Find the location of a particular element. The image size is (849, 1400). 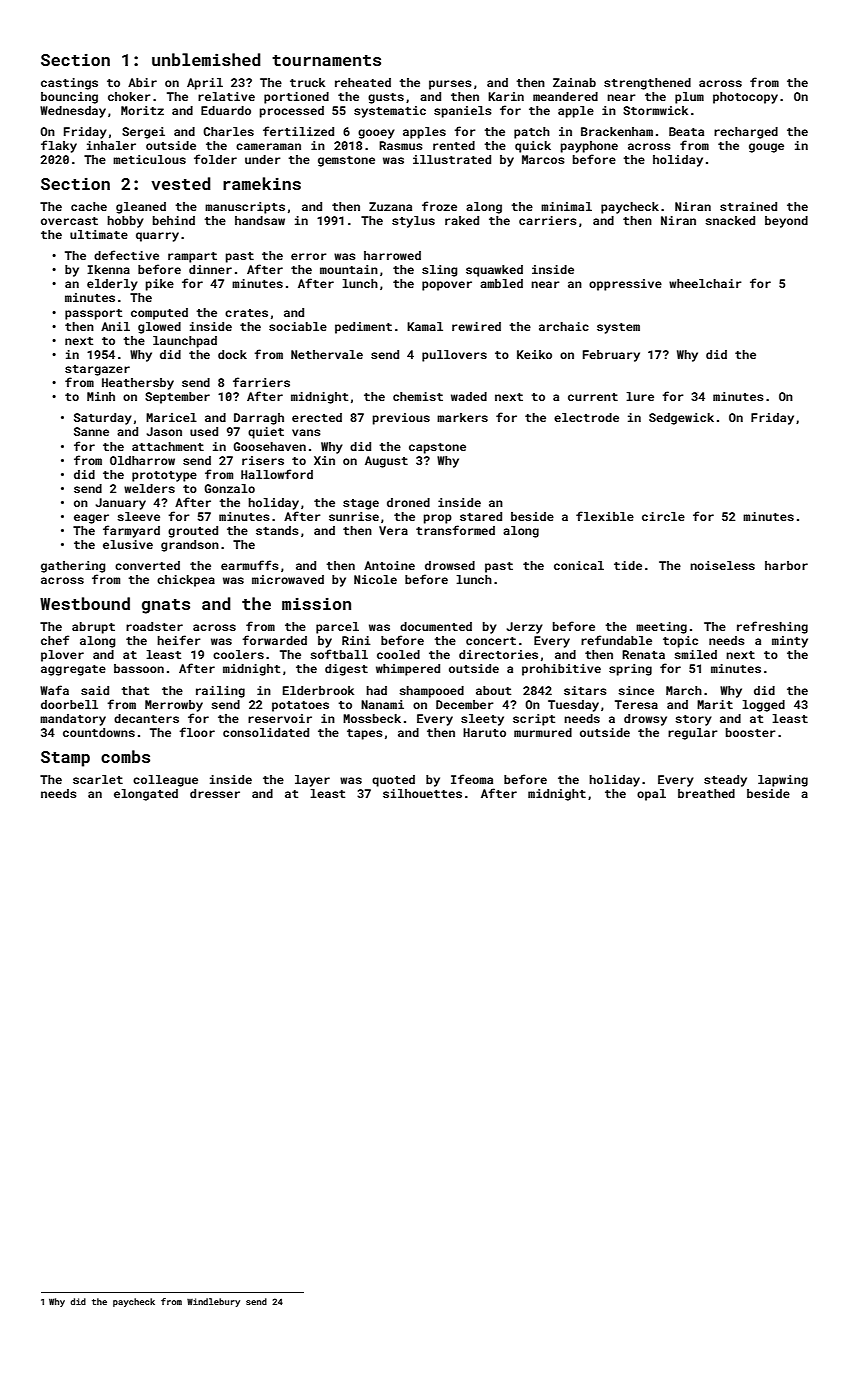

stage is located at coordinates (361, 504).
